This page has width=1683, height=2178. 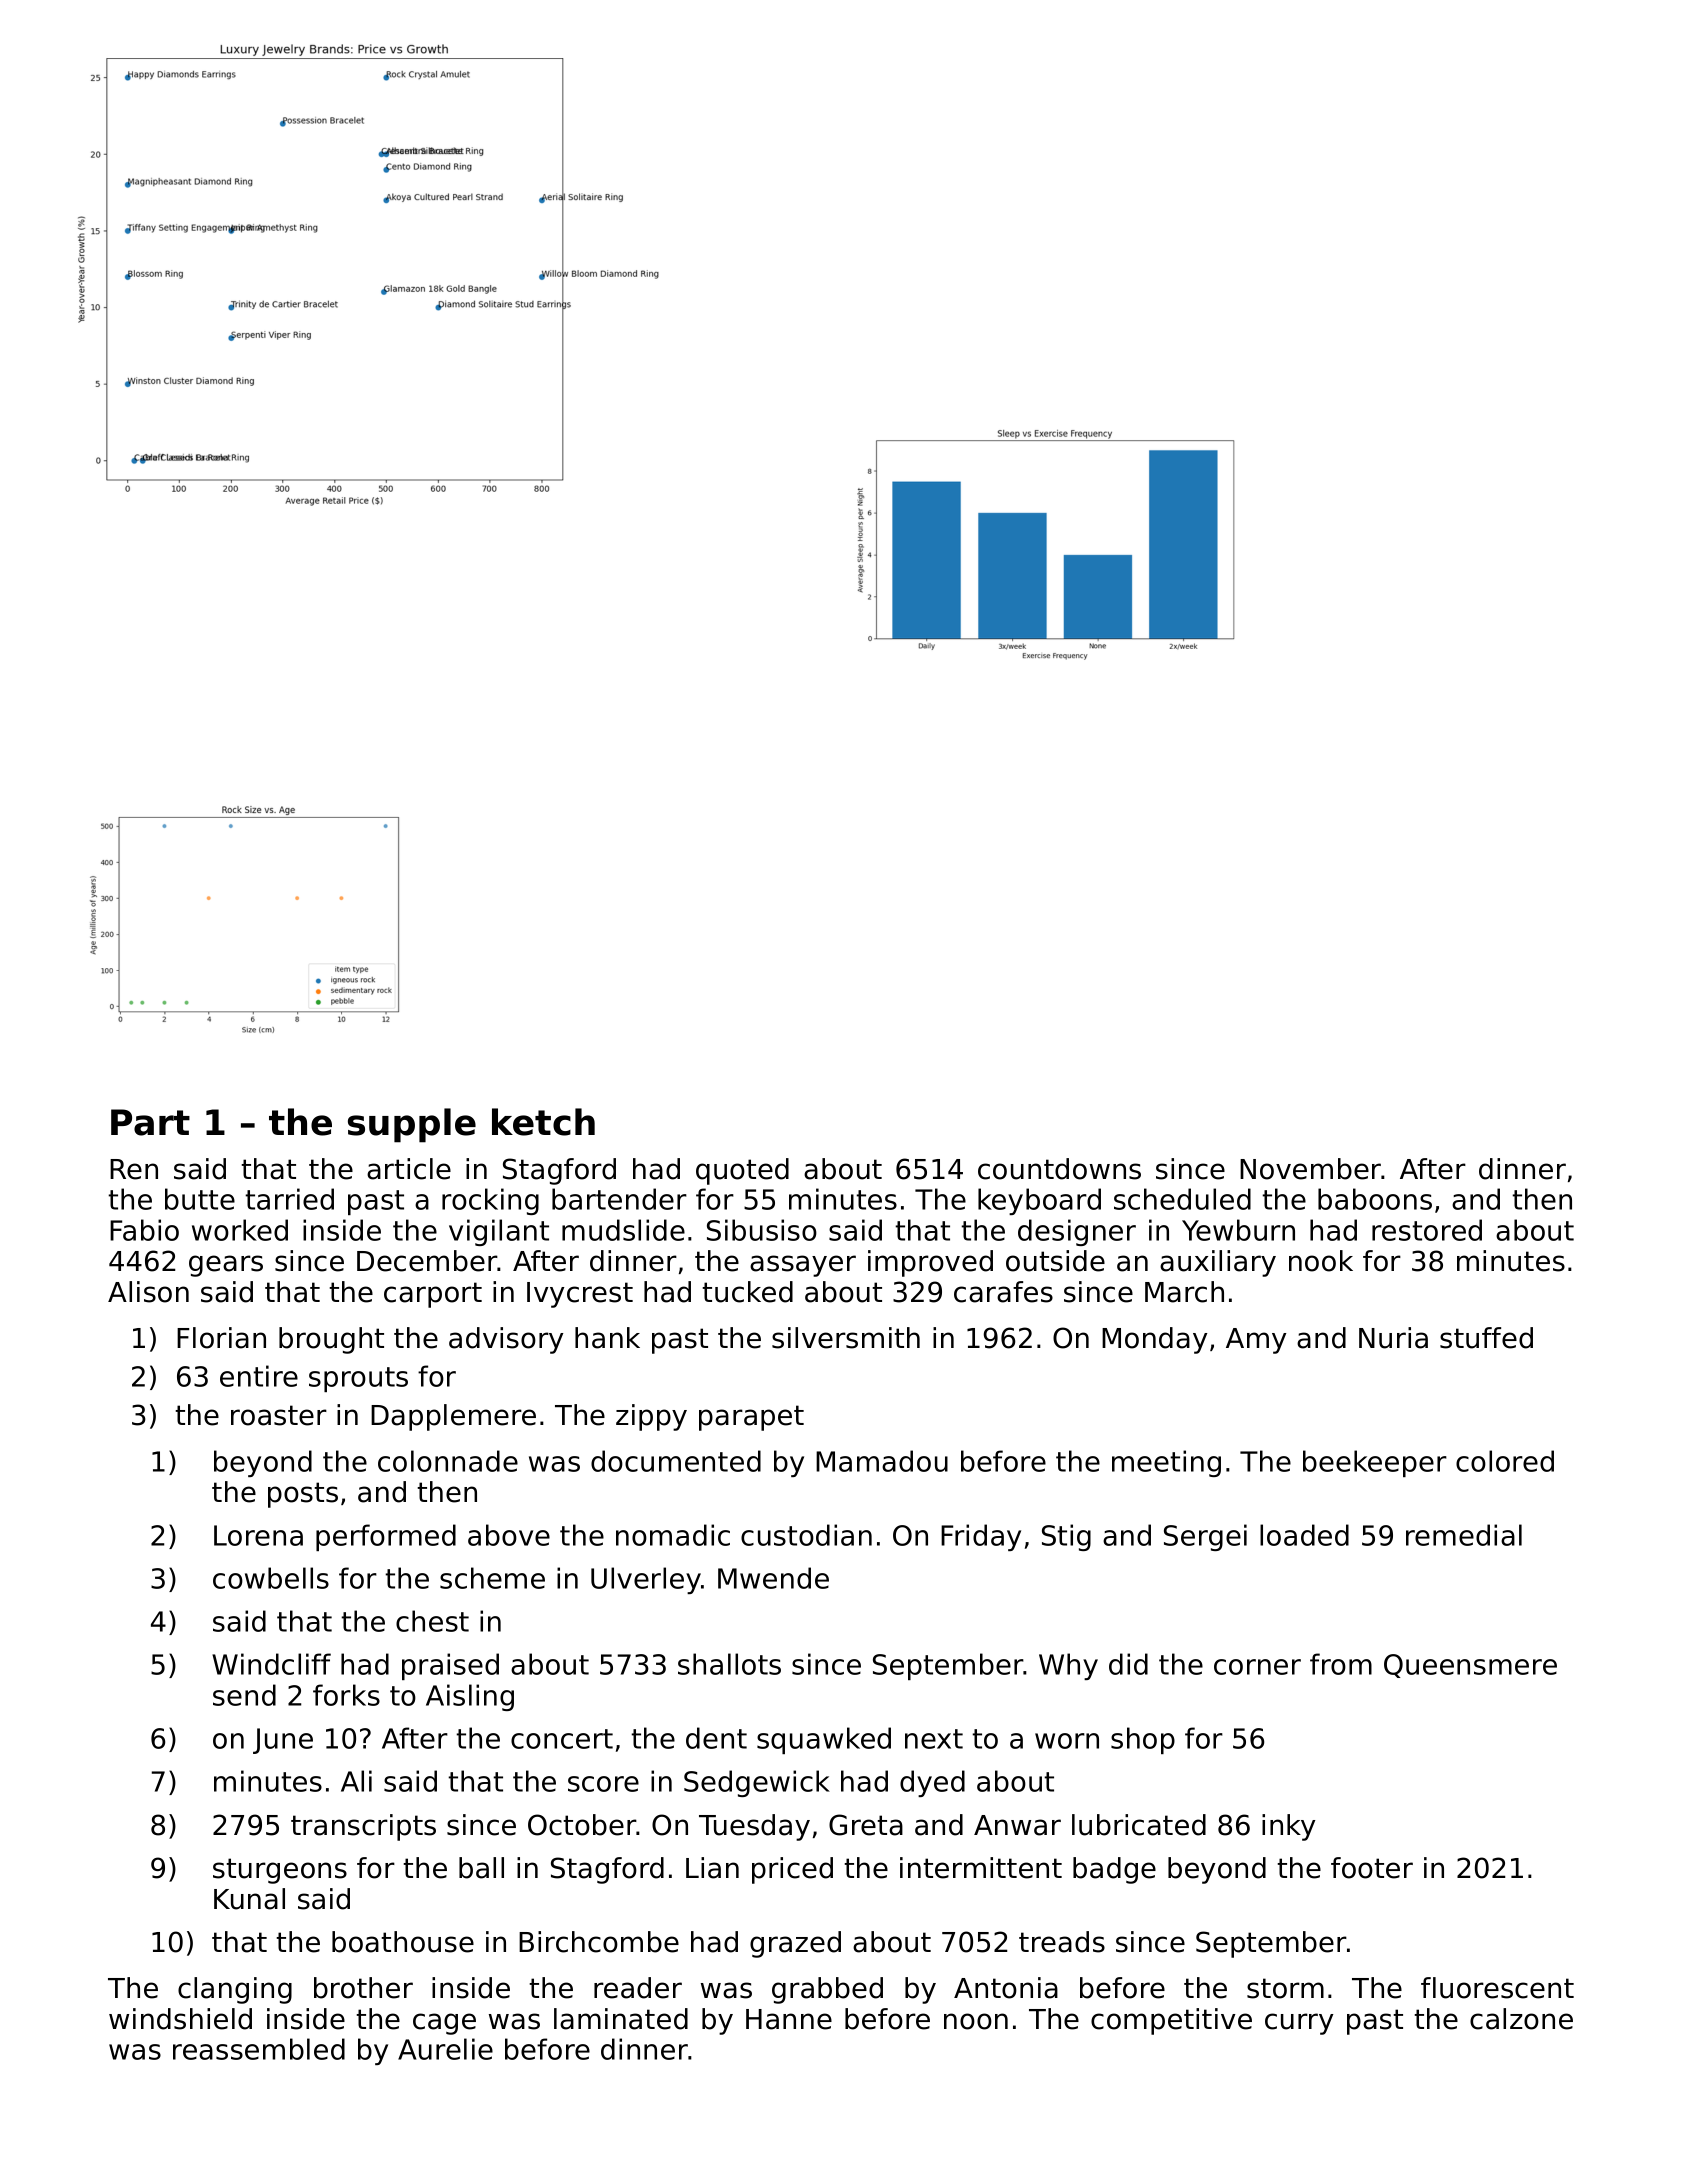 I want to click on worked, so click(x=240, y=1230).
